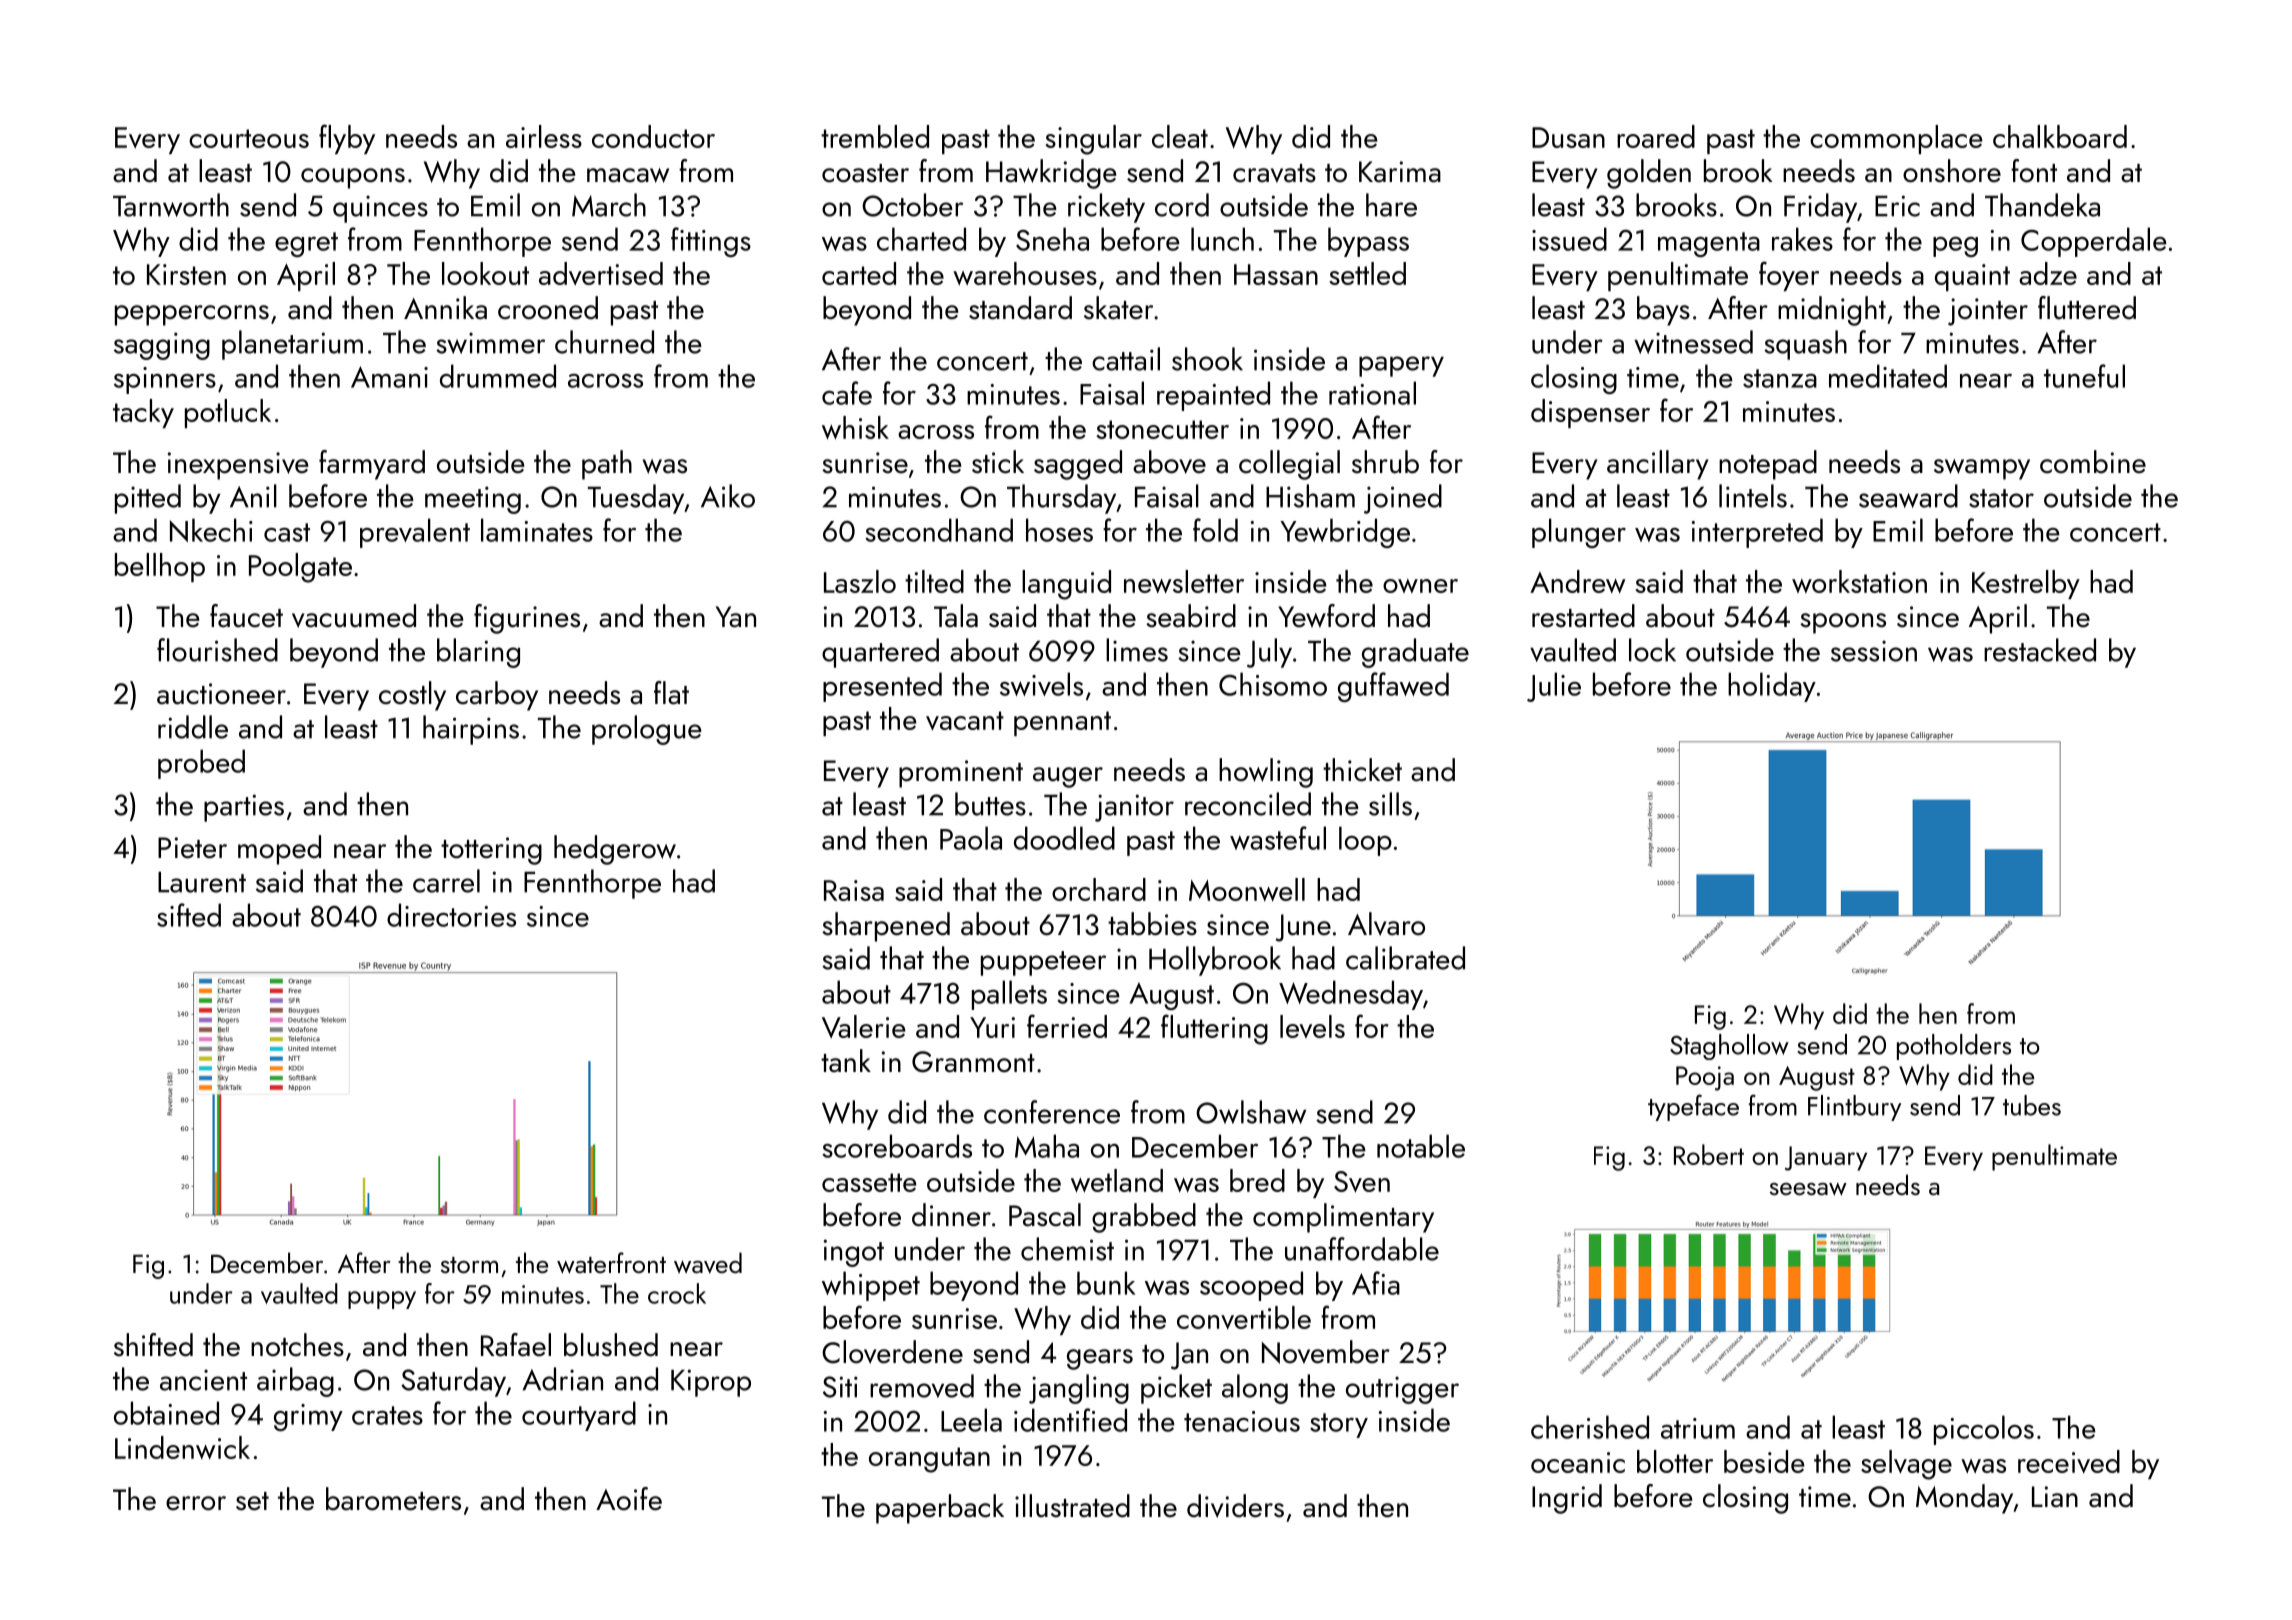 This image has width=2292, height=1620. What do you see at coordinates (961, 774) in the image?
I see `prominent` at bounding box center [961, 774].
